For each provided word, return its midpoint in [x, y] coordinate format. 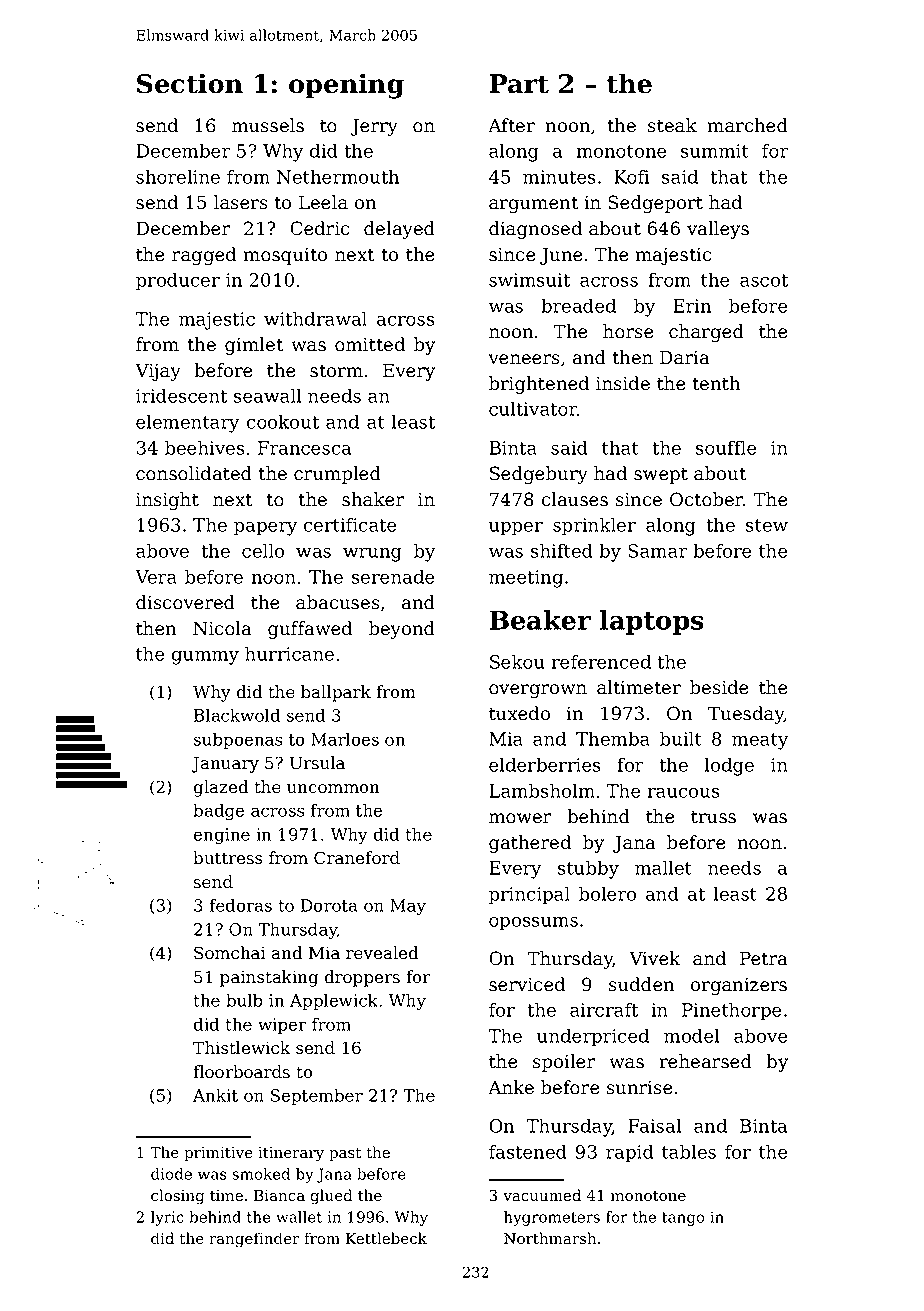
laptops [652, 622]
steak [672, 125]
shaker [373, 499]
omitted [370, 344]
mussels [268, 125]
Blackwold [237, 715]
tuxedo [519, 713]
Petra [764, 958]
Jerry [374, 127]
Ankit [215, 1095]
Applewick [334, 1001]
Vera [156, 577]
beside [719, 687]
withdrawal [315, 318]
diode [171, 1174]
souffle [726, 447]
